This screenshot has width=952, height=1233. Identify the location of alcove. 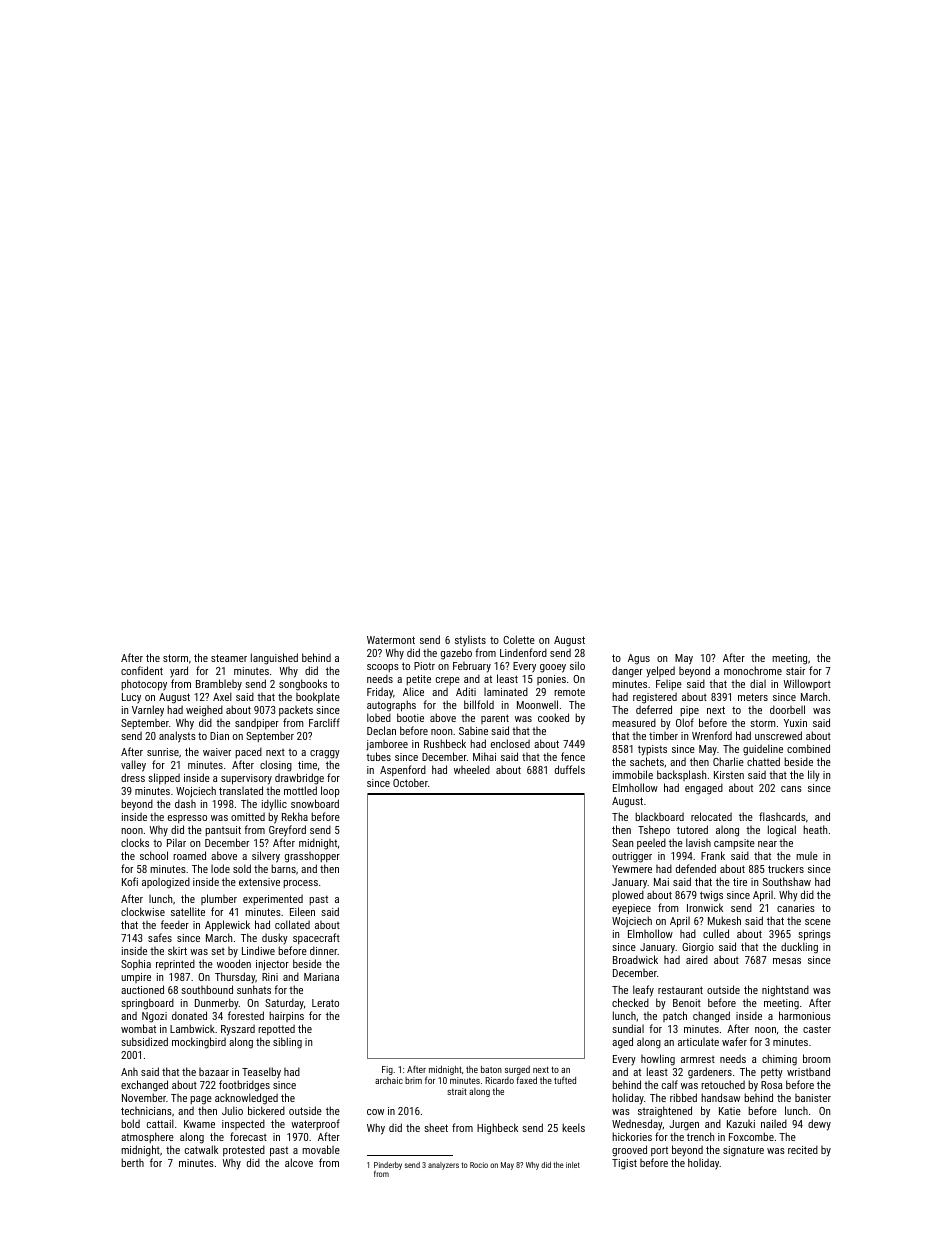
(299, 1162).
